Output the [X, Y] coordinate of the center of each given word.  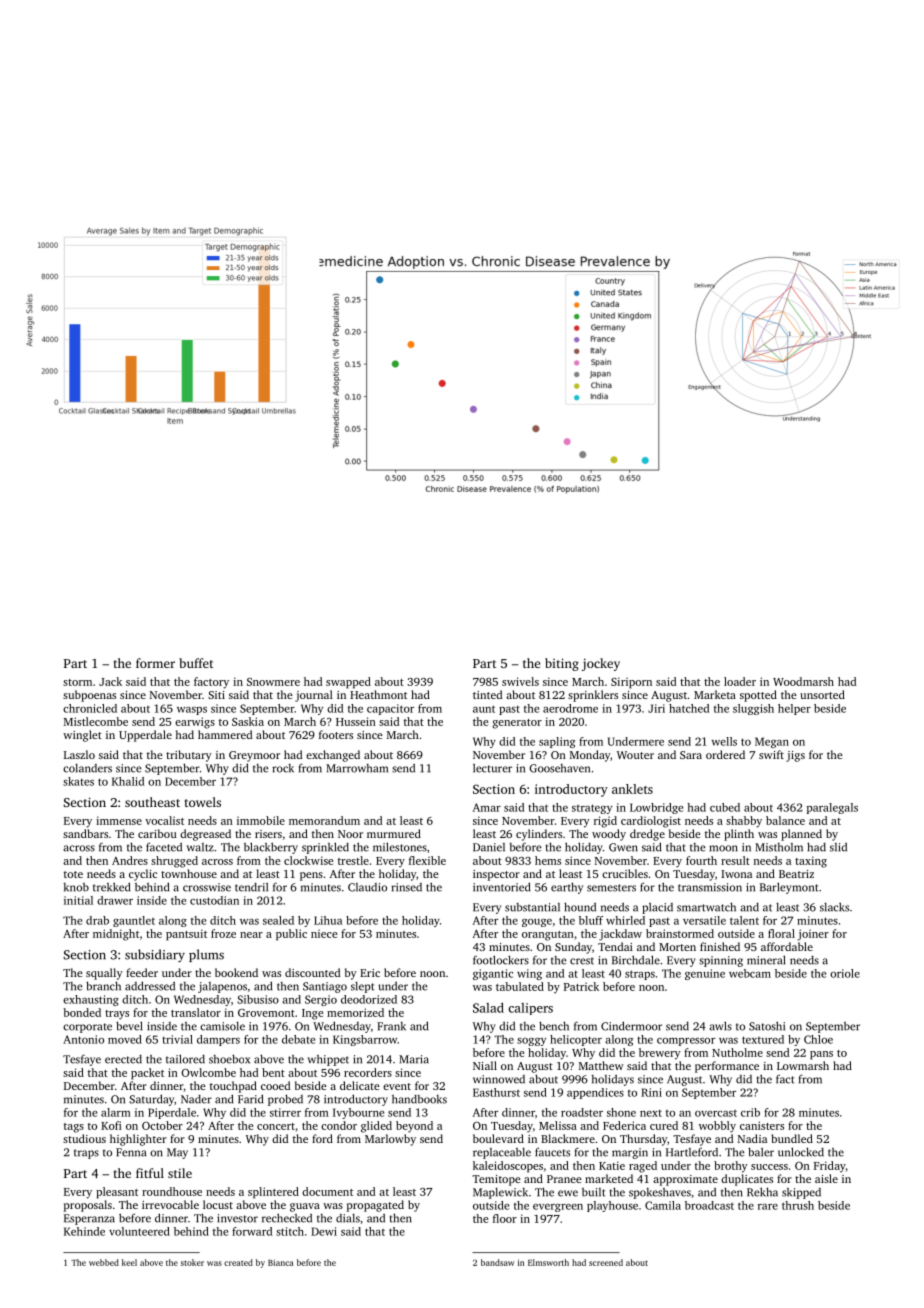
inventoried [501, 887]
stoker [192, 1262]
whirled [625, 920]
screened [606, 1262]
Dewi [324, 1231]
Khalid [128, 781]
